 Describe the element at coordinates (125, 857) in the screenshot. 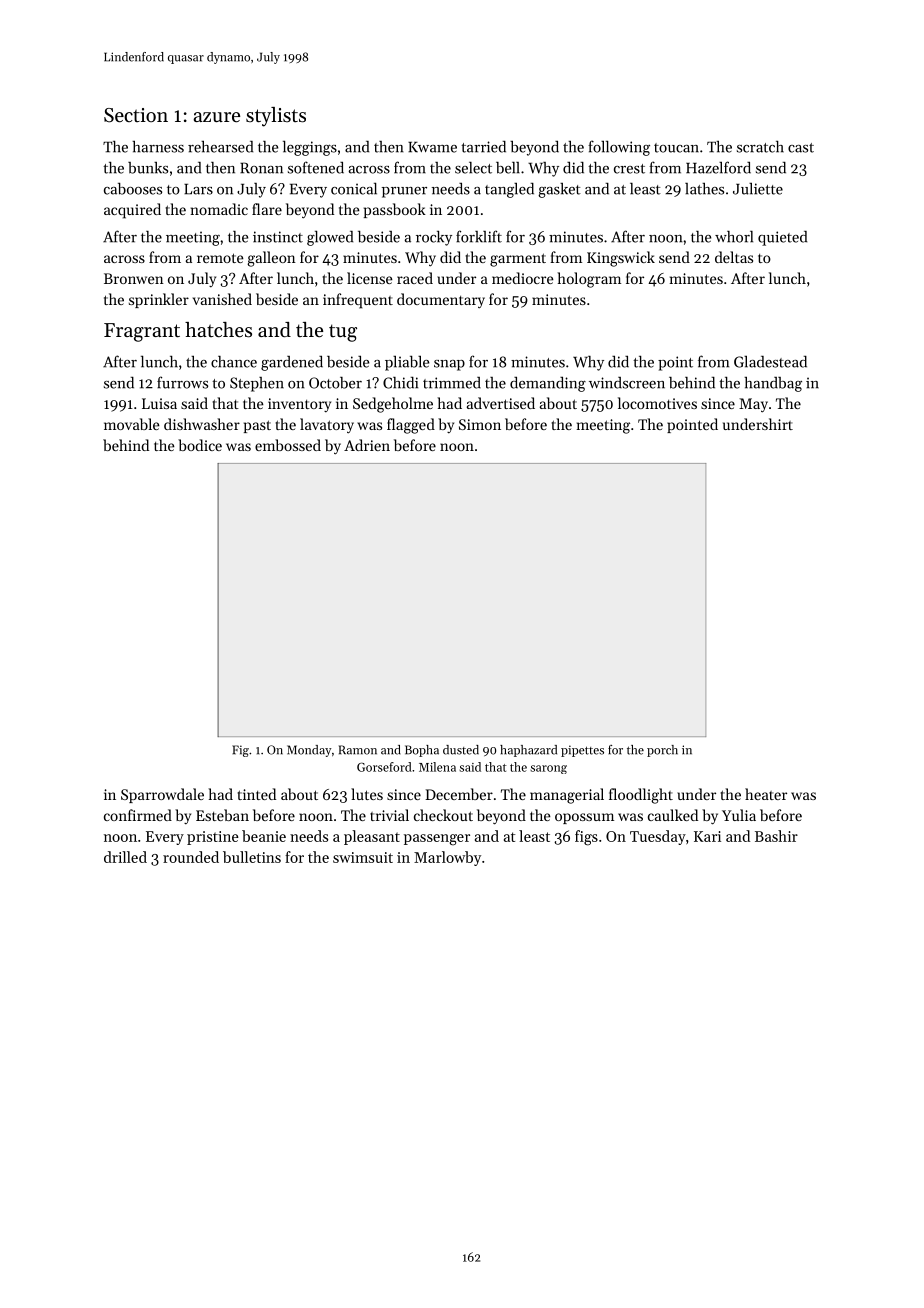

I see `drilled` at that location.
